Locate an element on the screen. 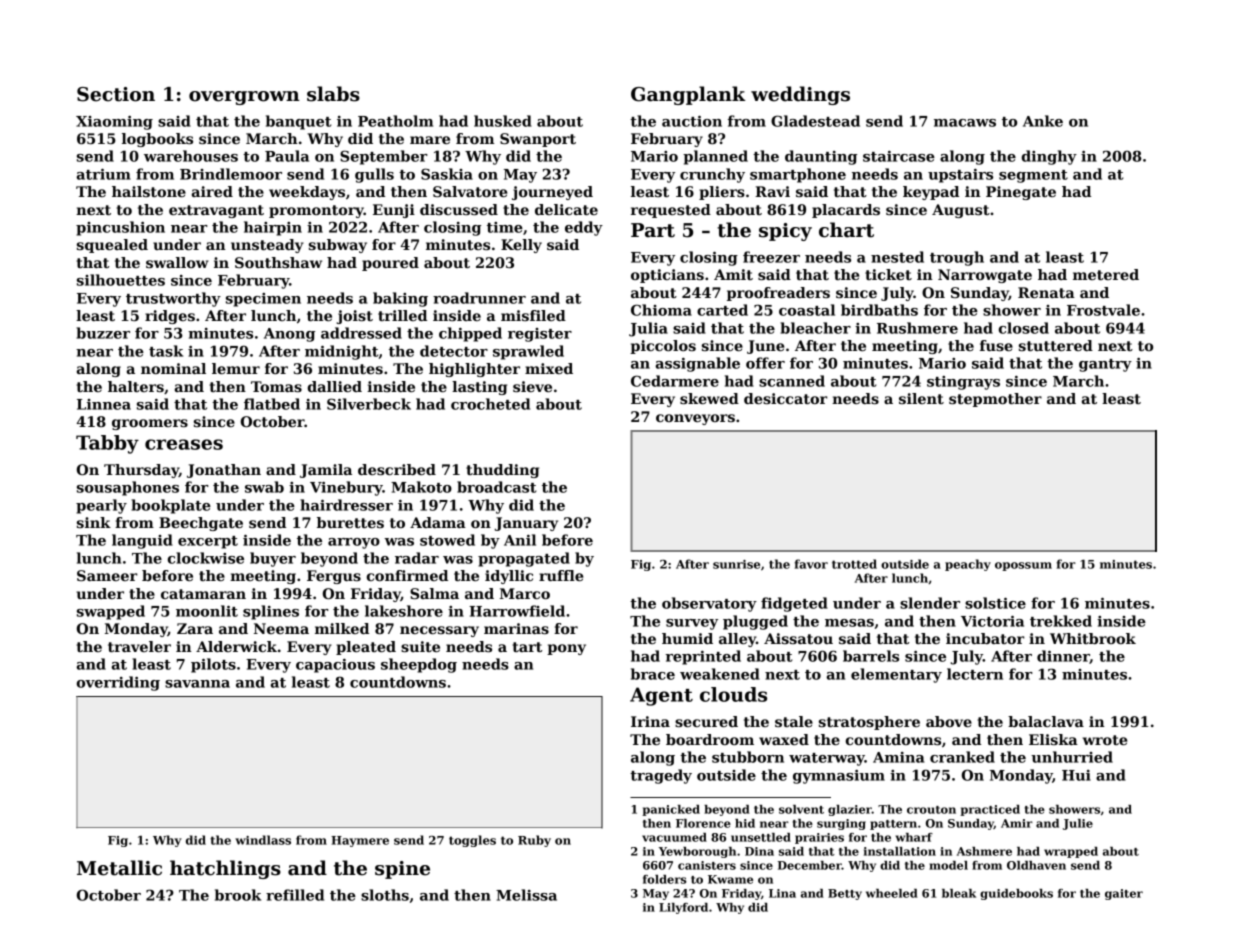 Image resolution: width=1233 pixels, height=952 pixels. Pinegate is located at coordinates (1021, 193).
